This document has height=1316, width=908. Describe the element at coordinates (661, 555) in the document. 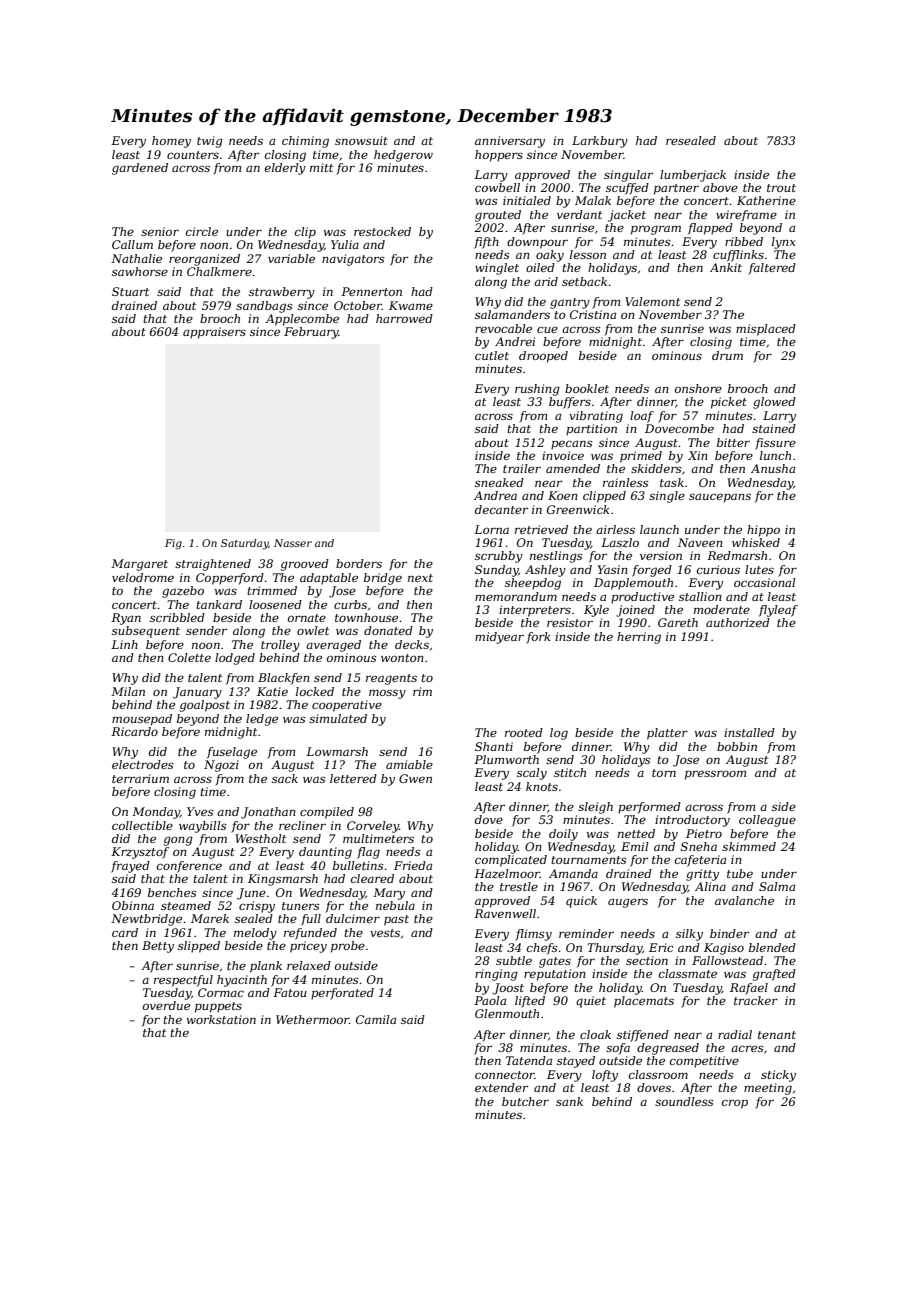

I see `version` at that location.
